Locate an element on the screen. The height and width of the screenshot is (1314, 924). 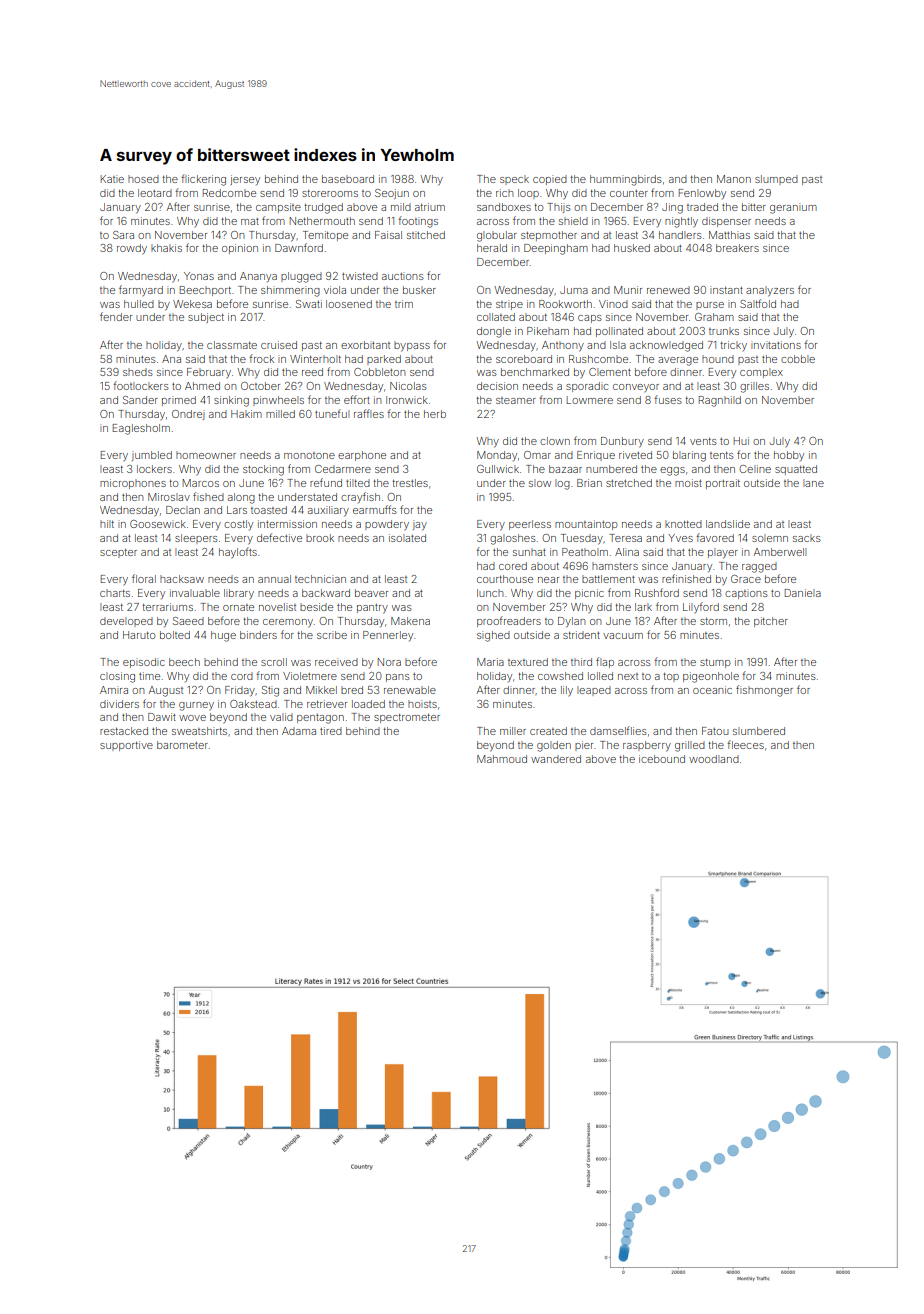
Redcombe is located at coordinates (229, 193).
